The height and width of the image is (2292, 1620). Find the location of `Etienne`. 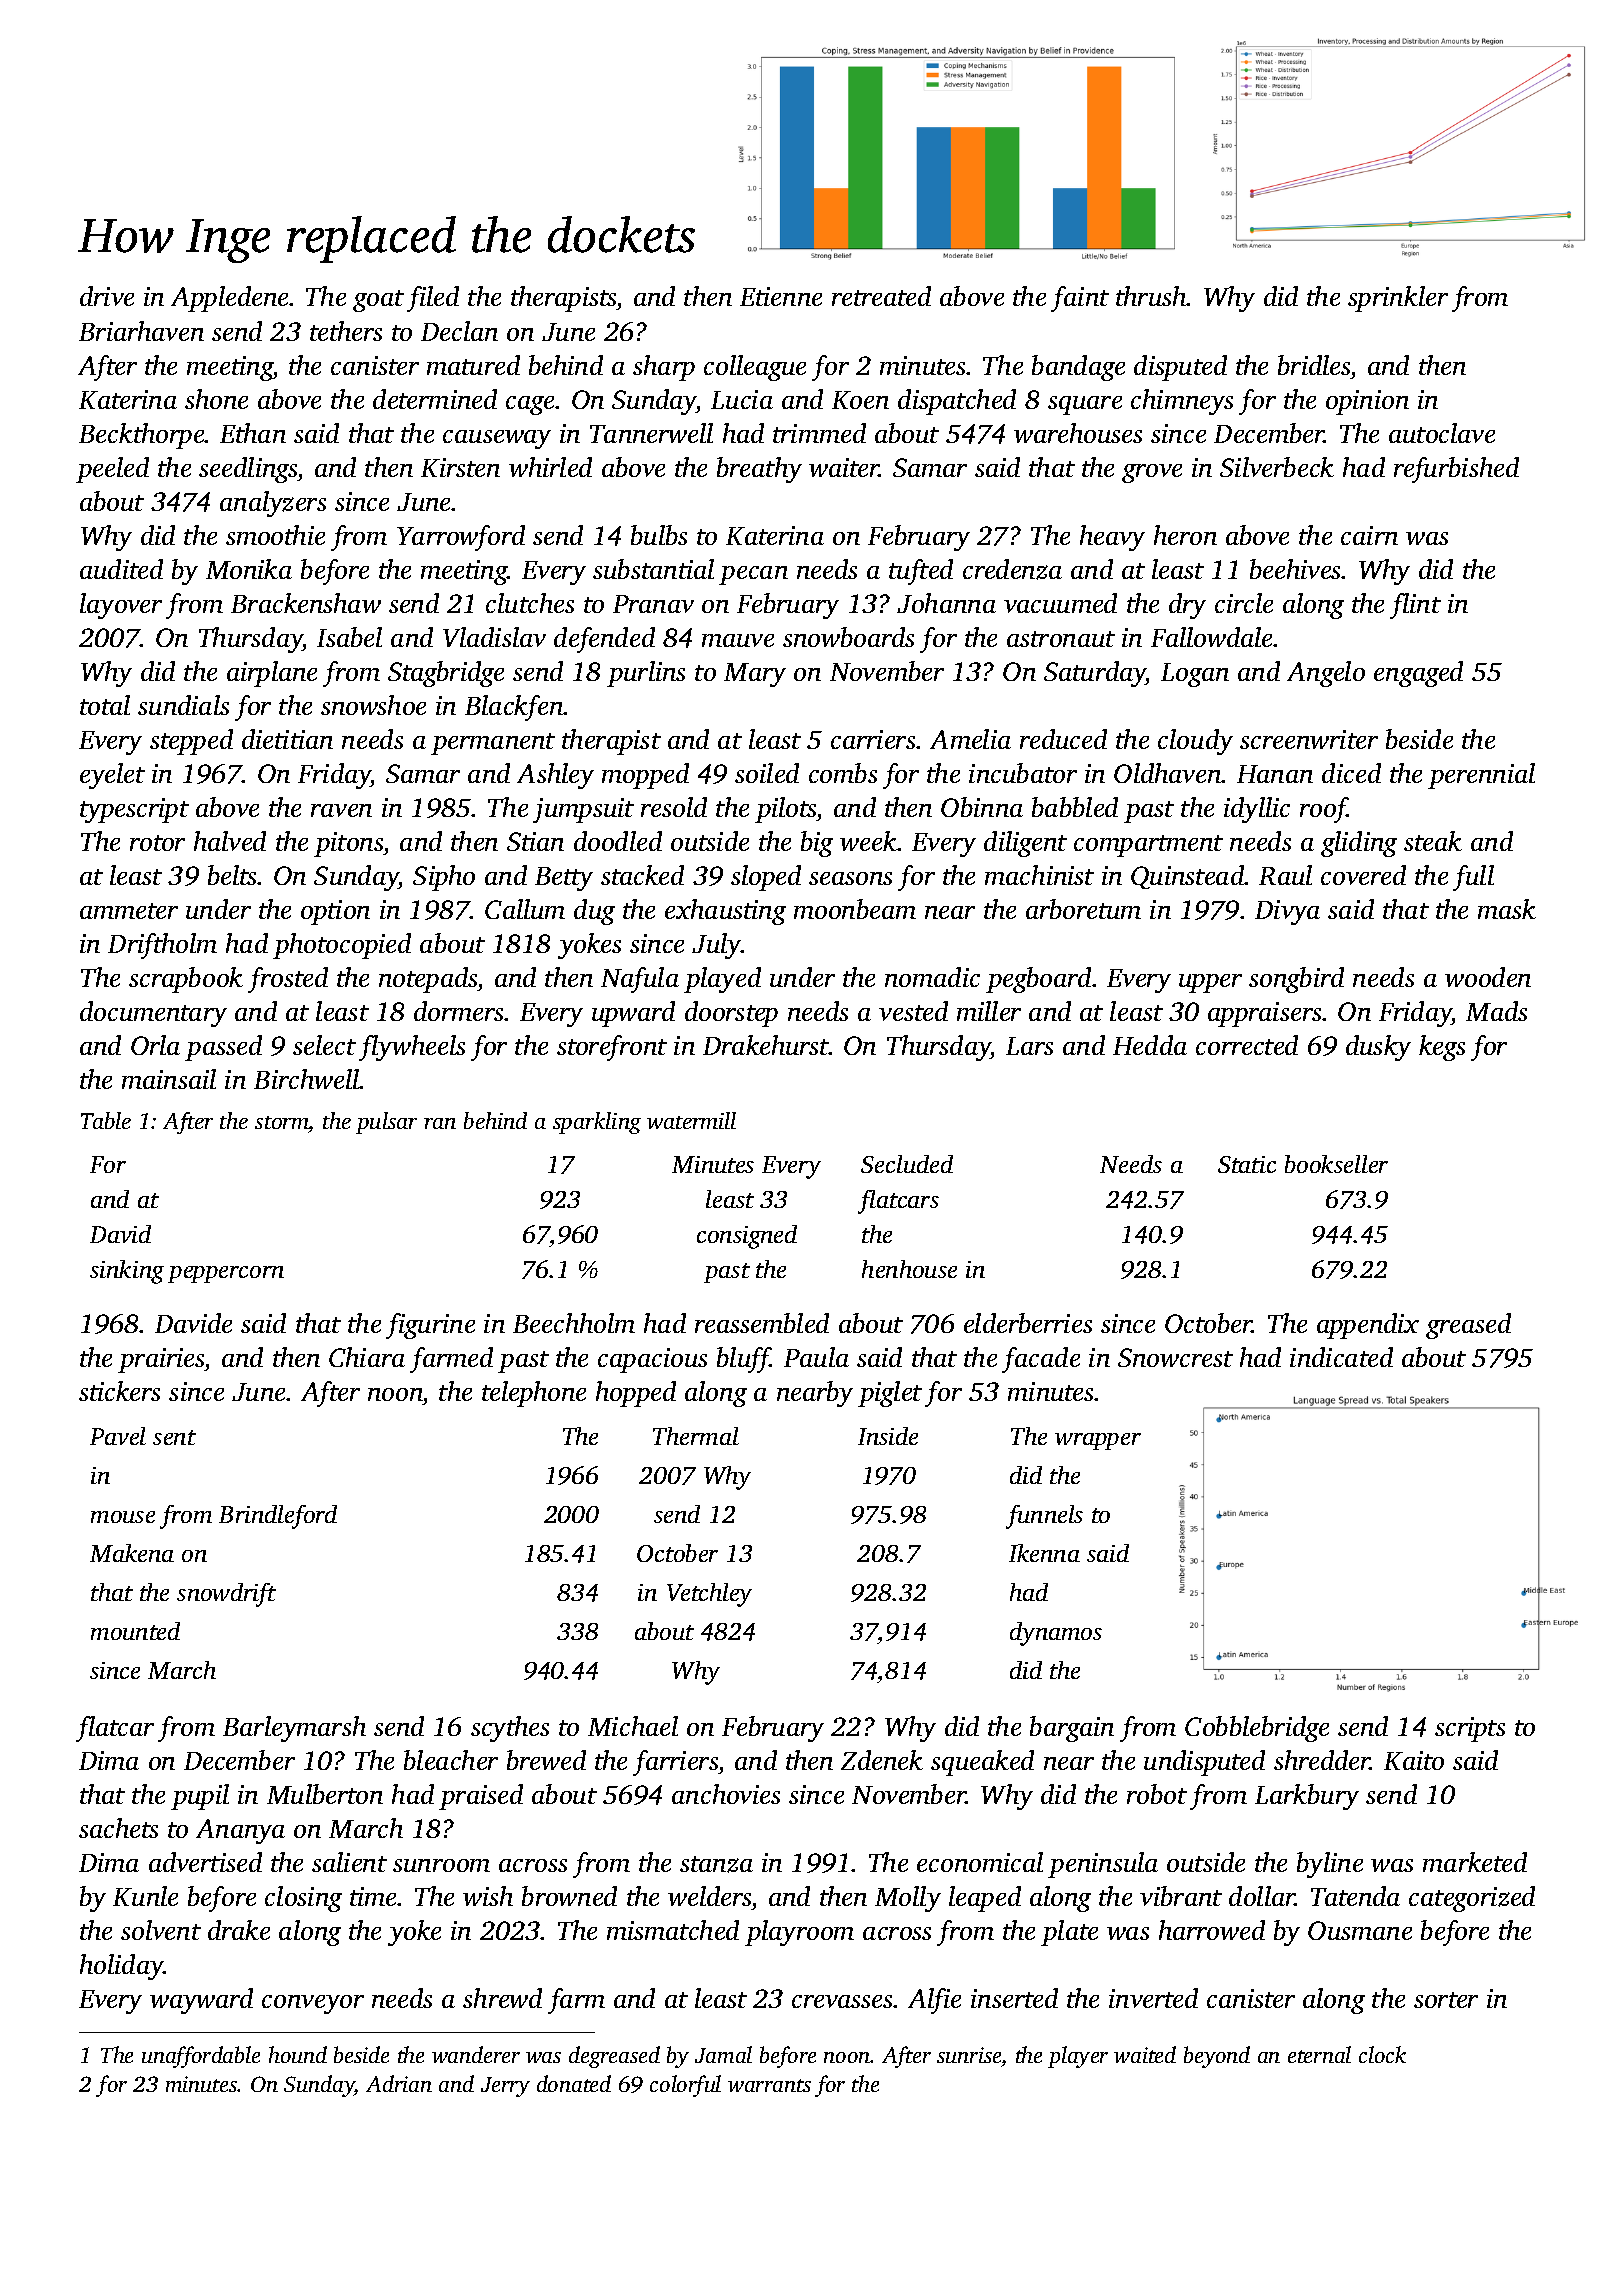

Etienne is located at coordinates (781, 296).
